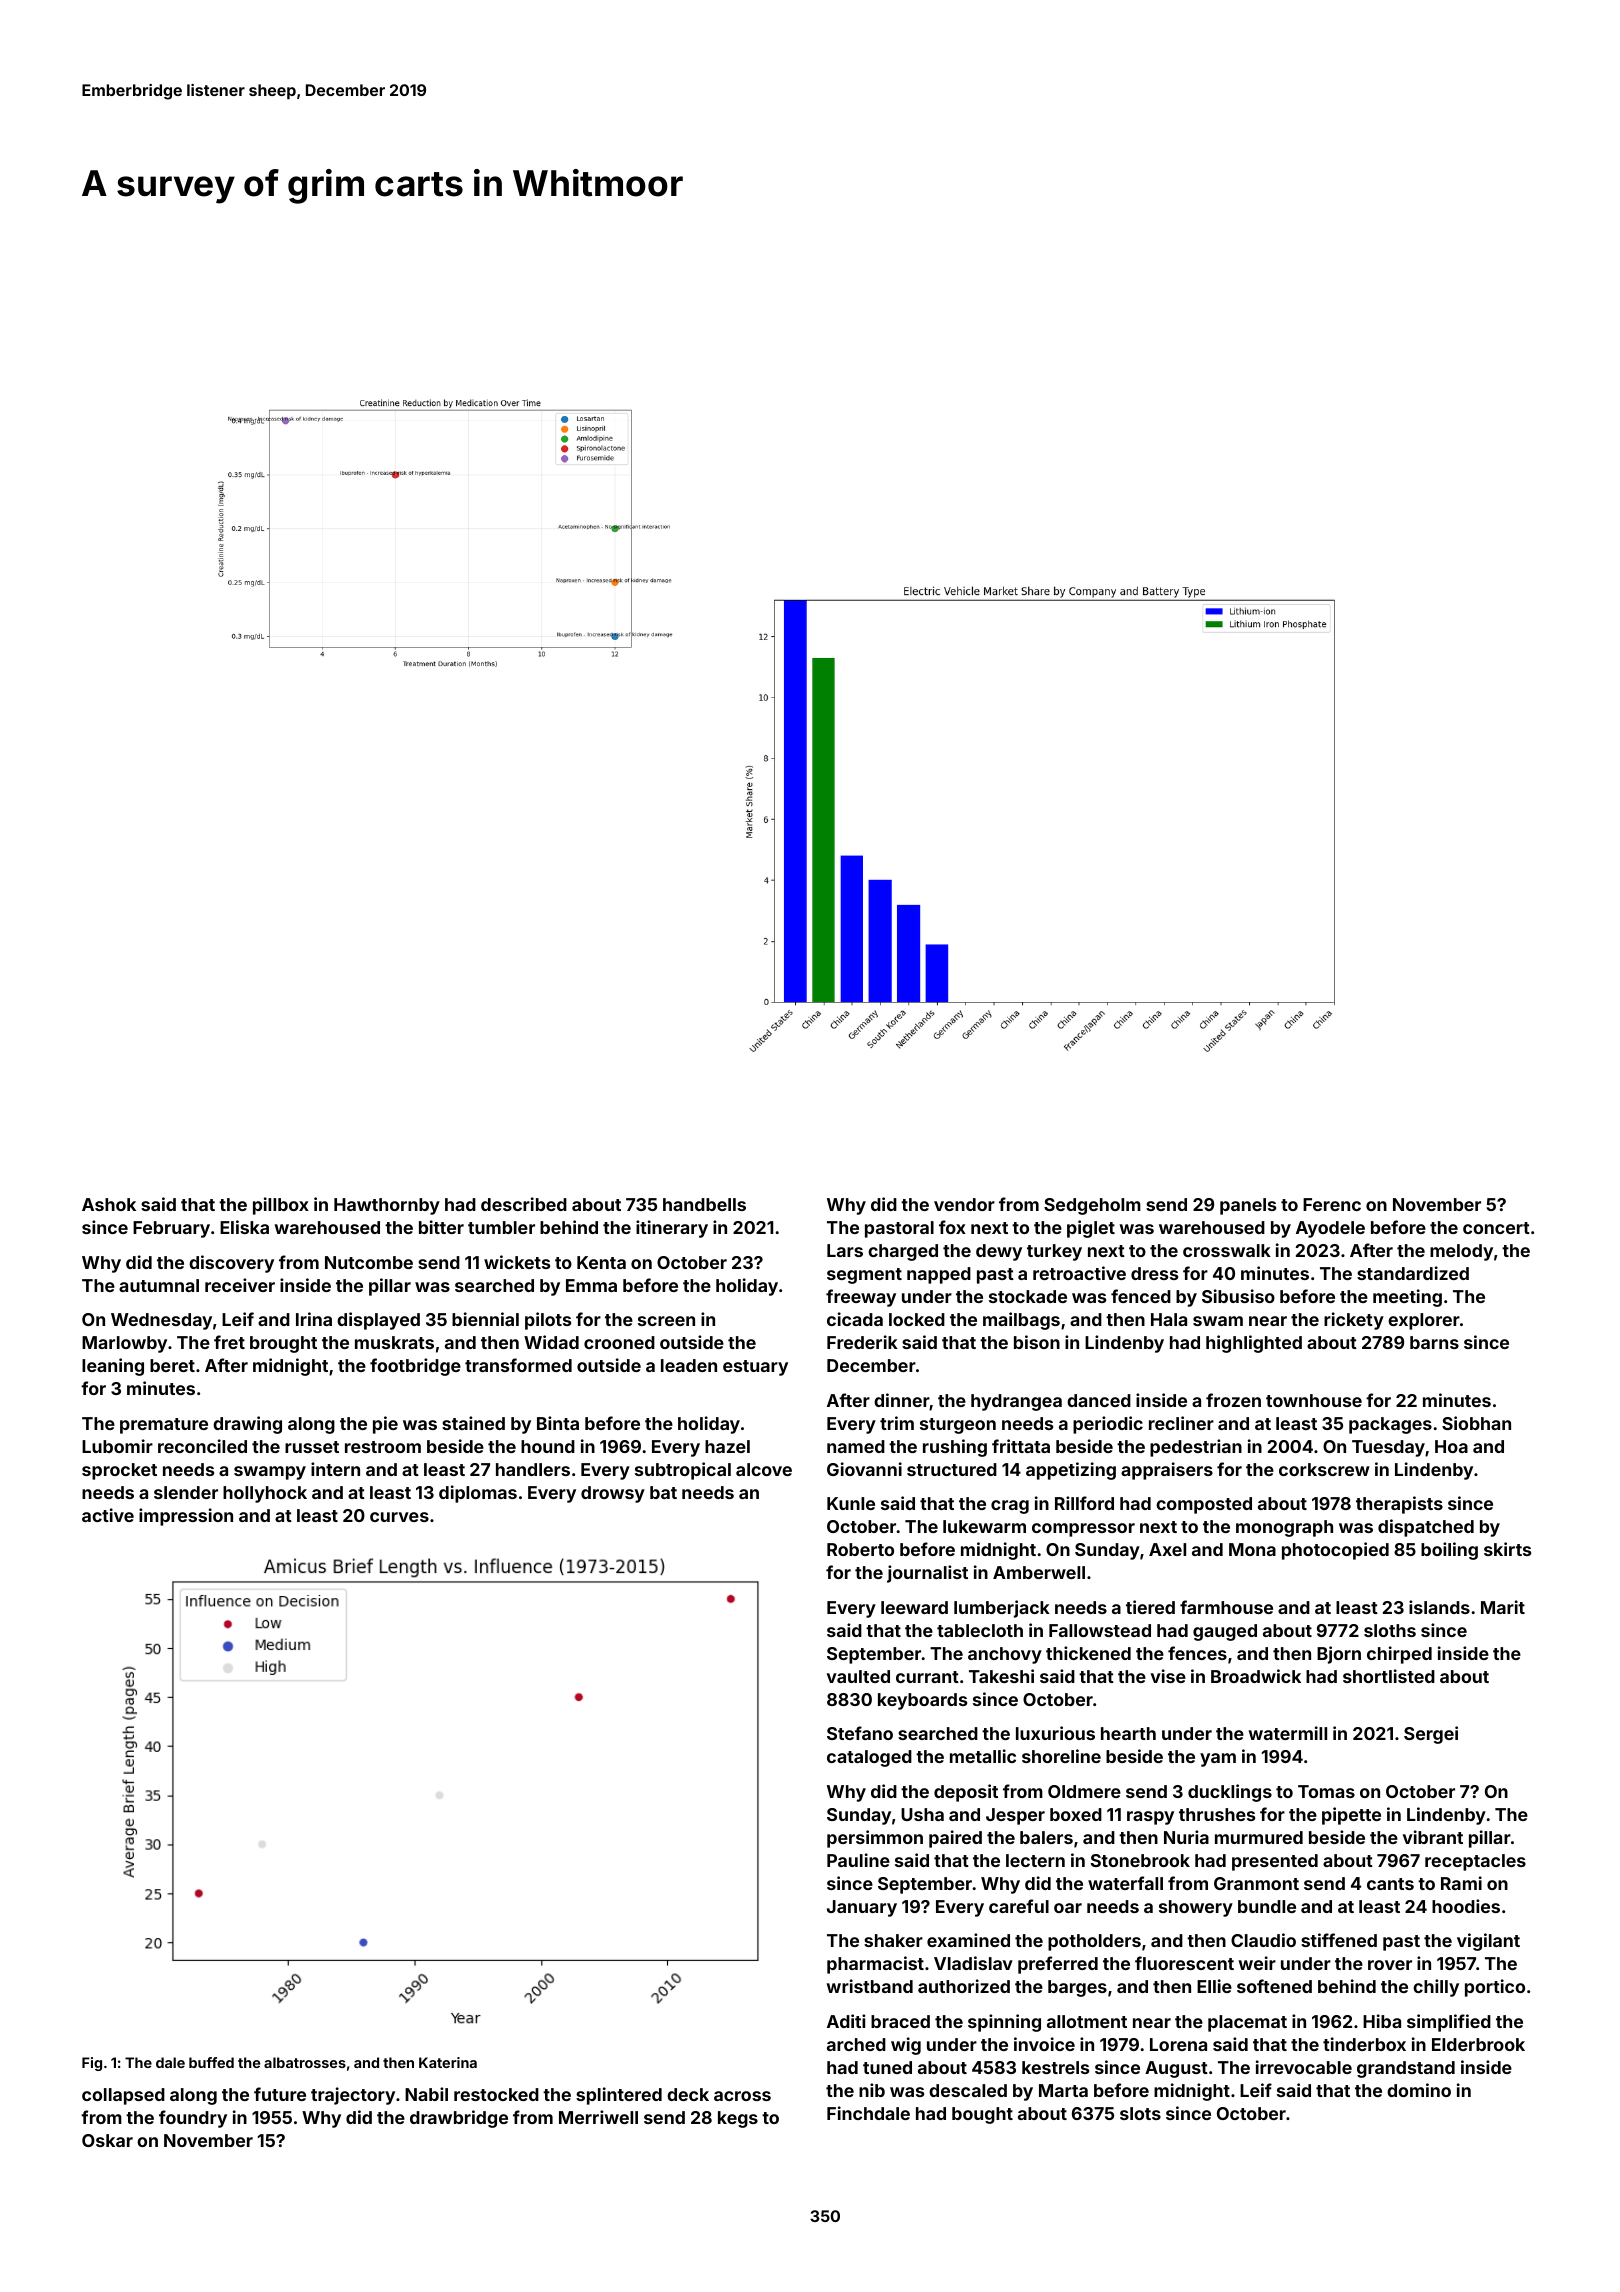 The width and height of the screenshot is (1620, 2292). What do you see at coordinates (858, 1676) in the screenshot?
I see `vaulted` at bounding box center [858, 1676].
